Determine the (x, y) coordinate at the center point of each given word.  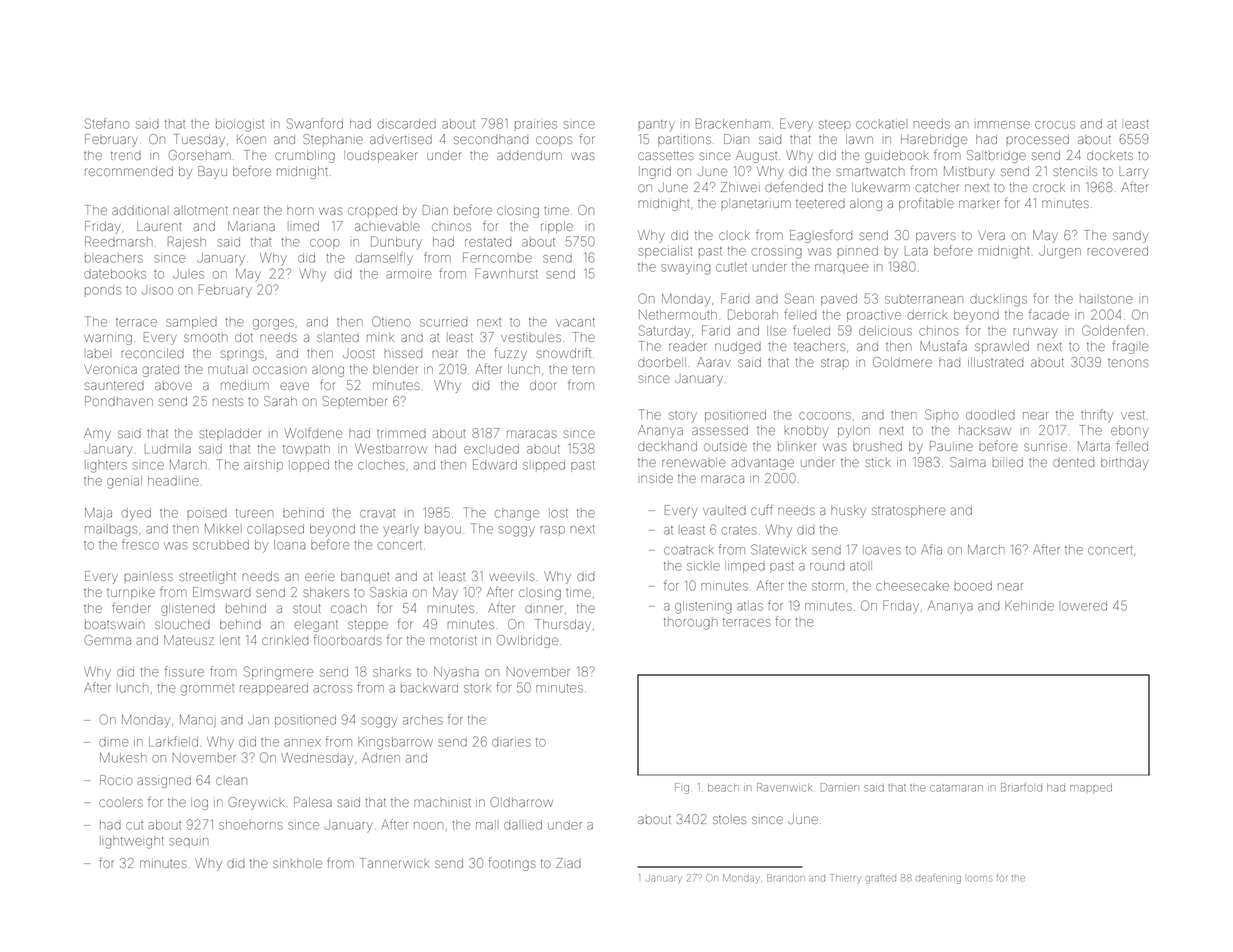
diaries (511, 743)
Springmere (278, 673)
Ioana (290, 545)
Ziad (568, 863)
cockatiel (880, 124)
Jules (188, 274)
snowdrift (564, 352)
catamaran (956, 788)
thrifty (1097, 416)
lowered (1084, 606)
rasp (552, 531)
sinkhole (297, 863)
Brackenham (733, 123)
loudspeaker (381, 156)
